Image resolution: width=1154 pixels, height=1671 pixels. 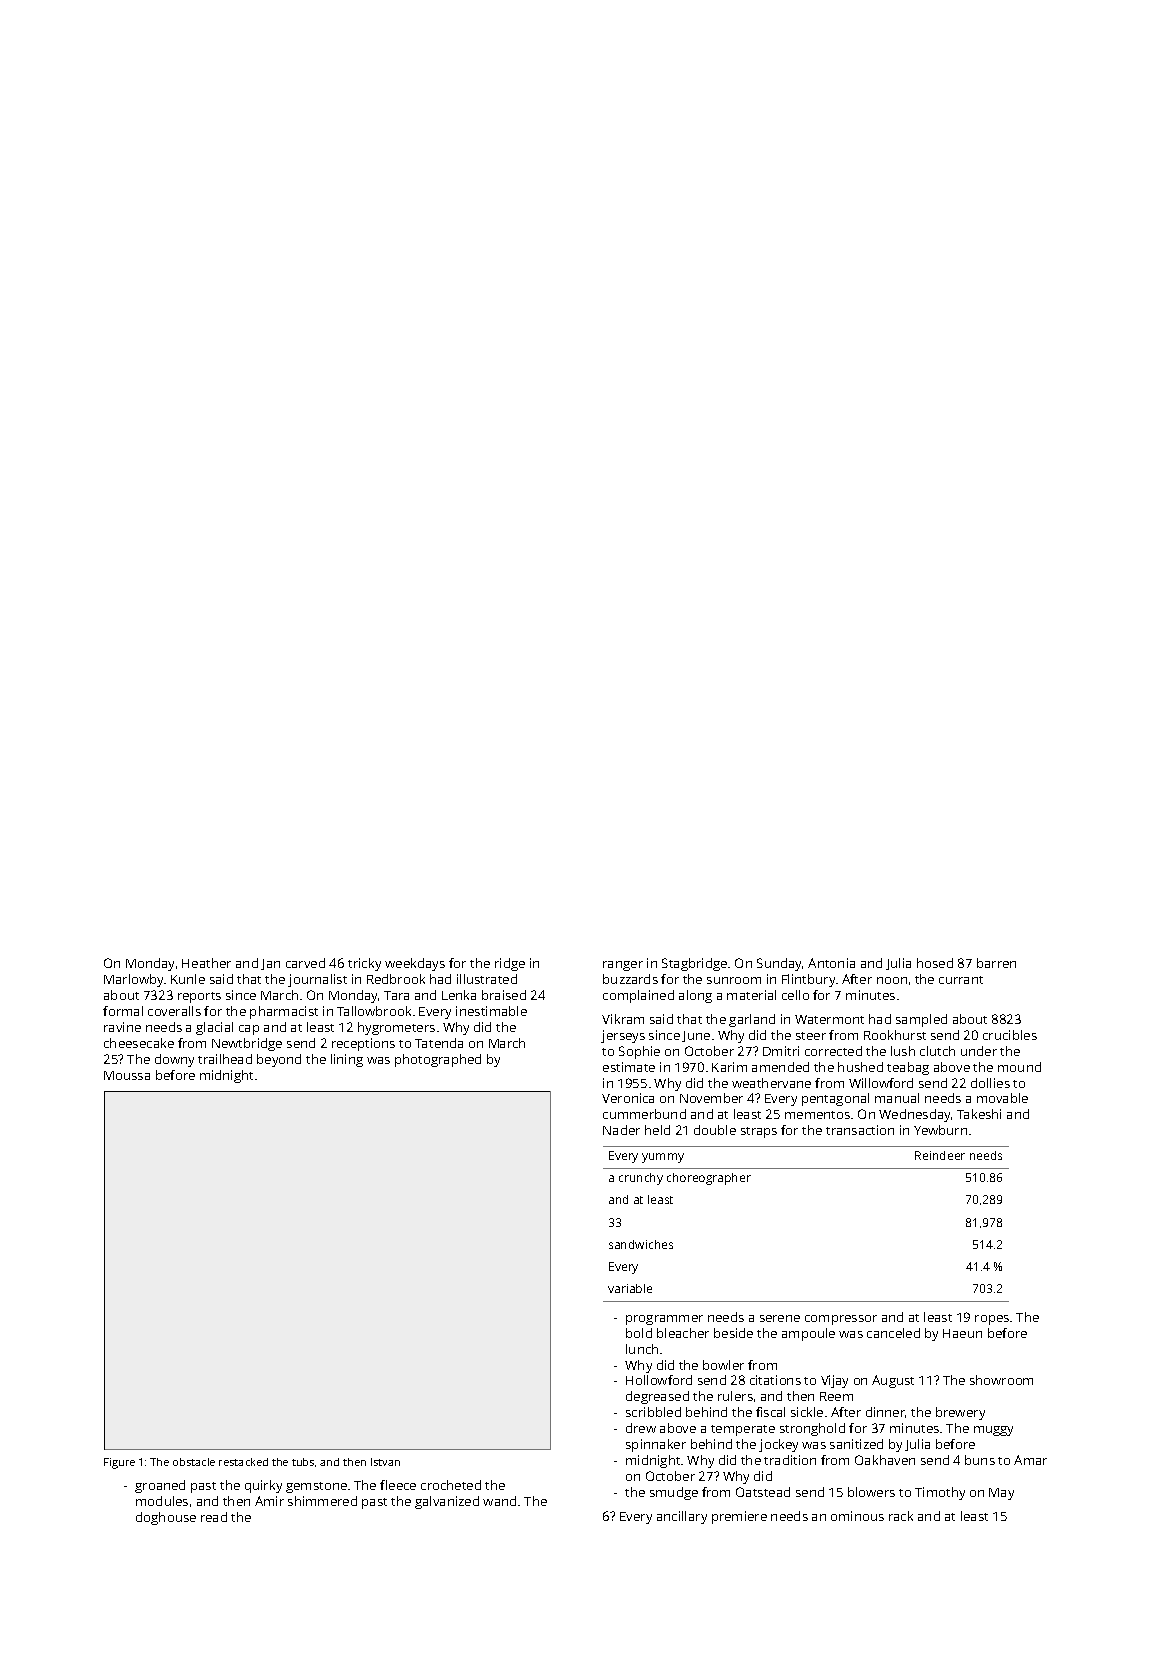 I want to click on currant, so click(x=961, y=980).
